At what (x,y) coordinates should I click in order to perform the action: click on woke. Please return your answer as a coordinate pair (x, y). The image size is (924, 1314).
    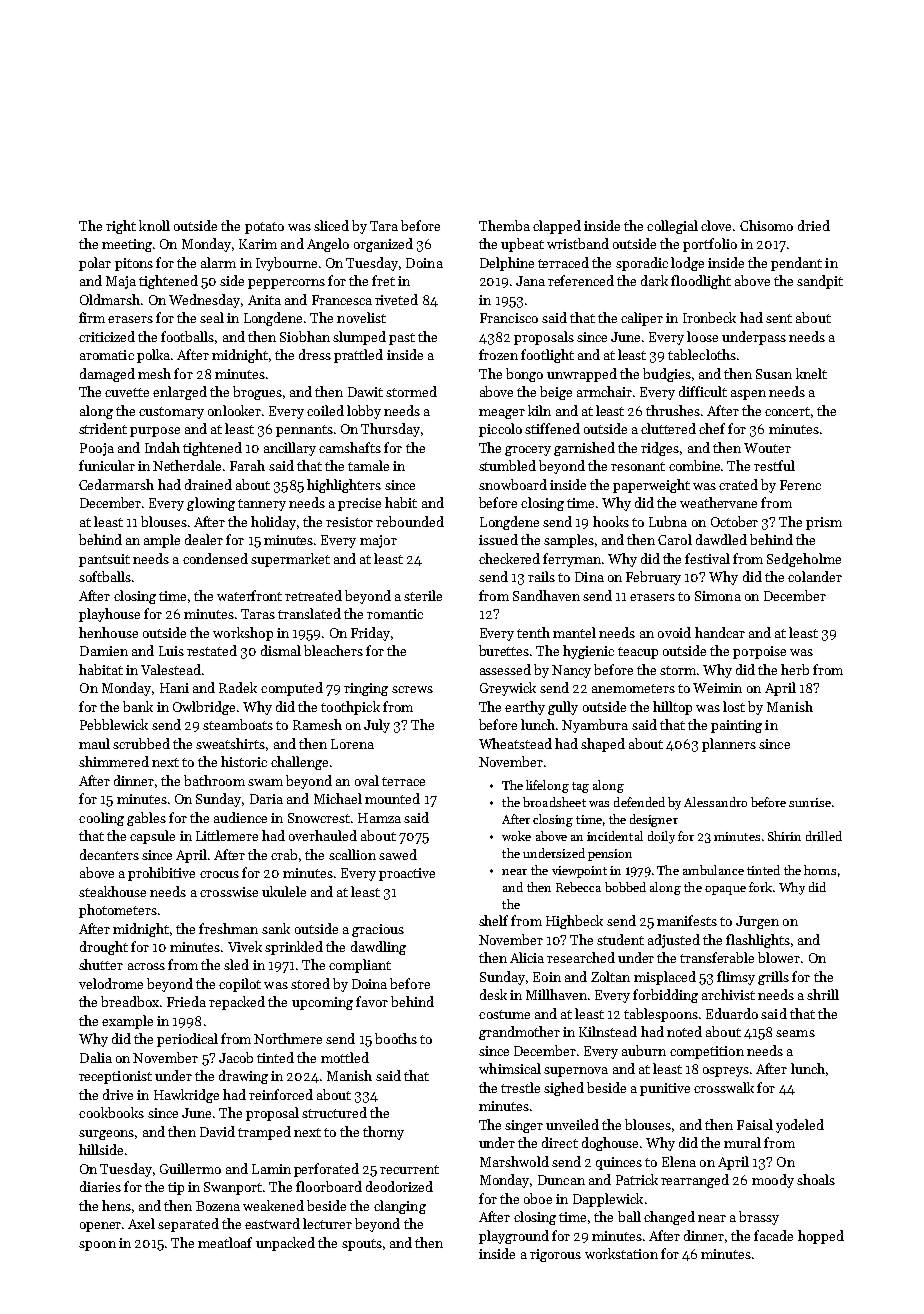
    Looking at the image, I should click on (516, 836).
